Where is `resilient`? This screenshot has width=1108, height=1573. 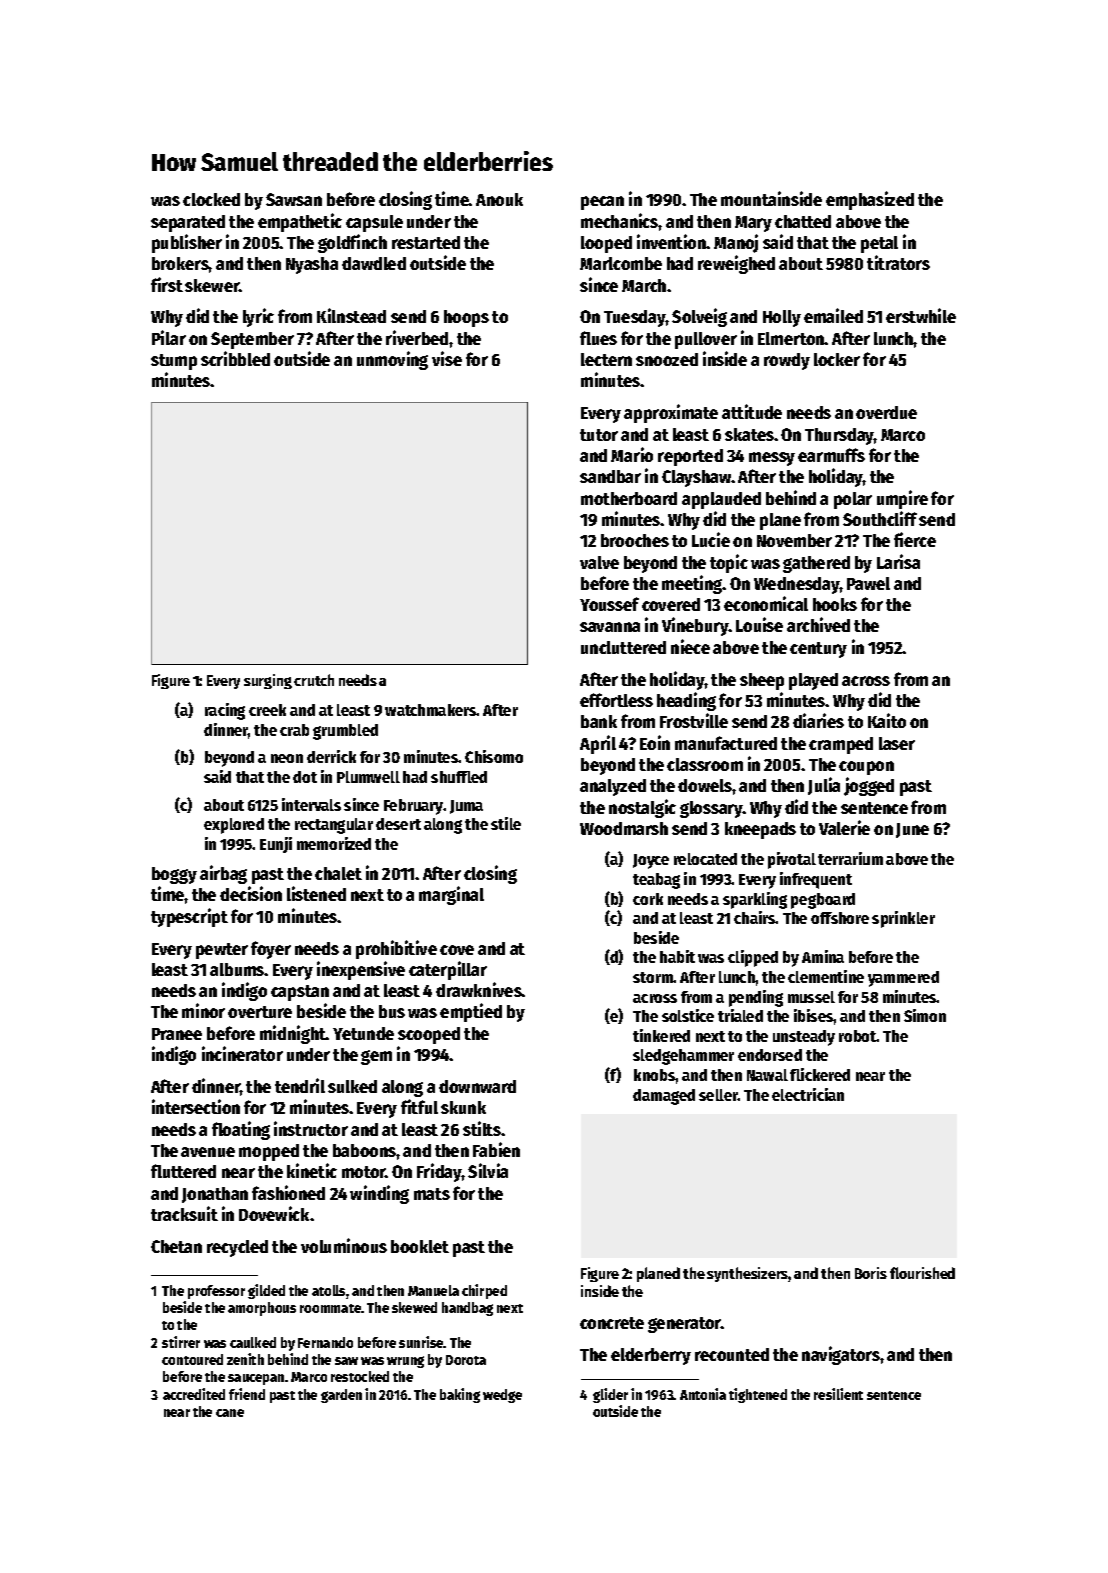 resilient is located at coordinates (838, 1394).
